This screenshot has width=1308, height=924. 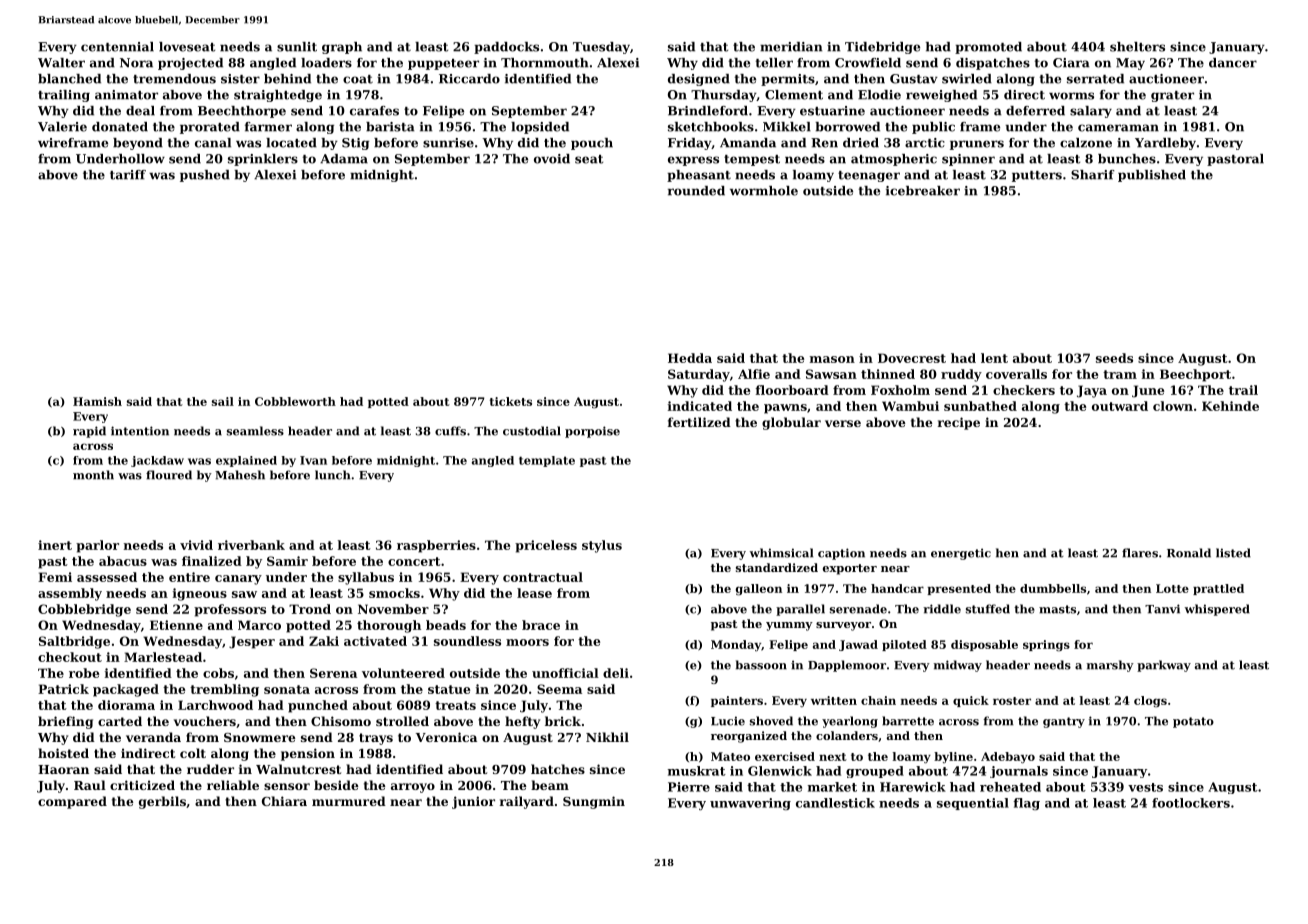 I want to click on contractual, so click(x=543, y=577).
